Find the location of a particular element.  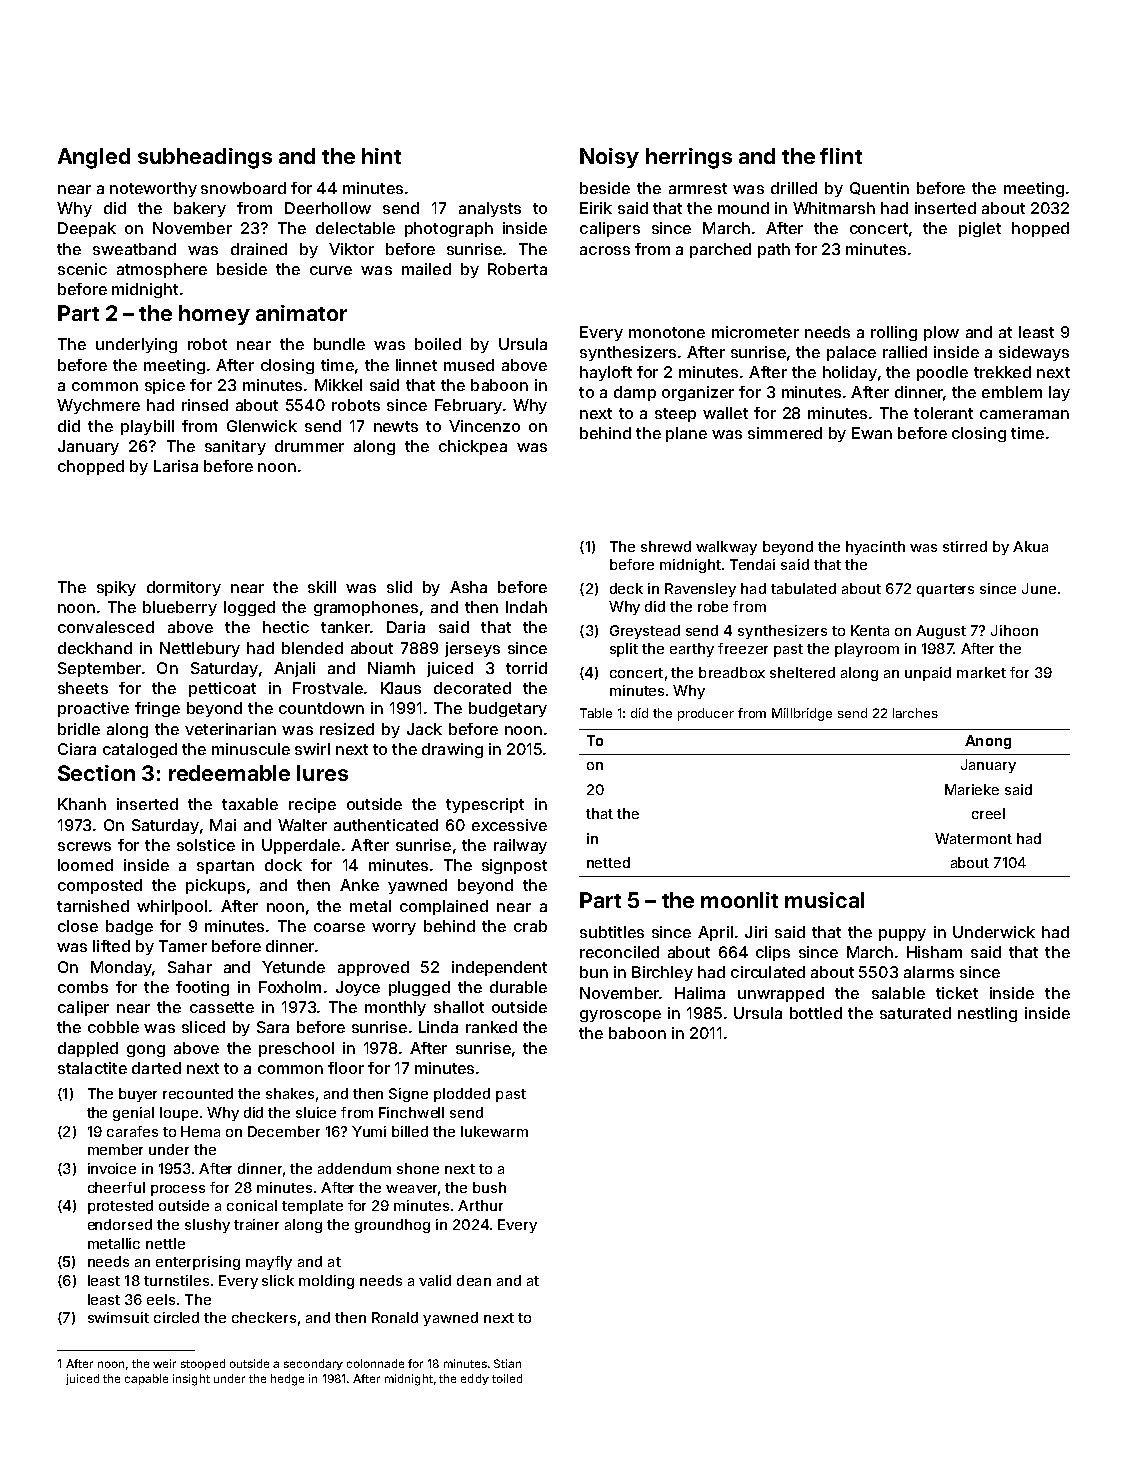

hedge is located at coordinates (287, 1380).
